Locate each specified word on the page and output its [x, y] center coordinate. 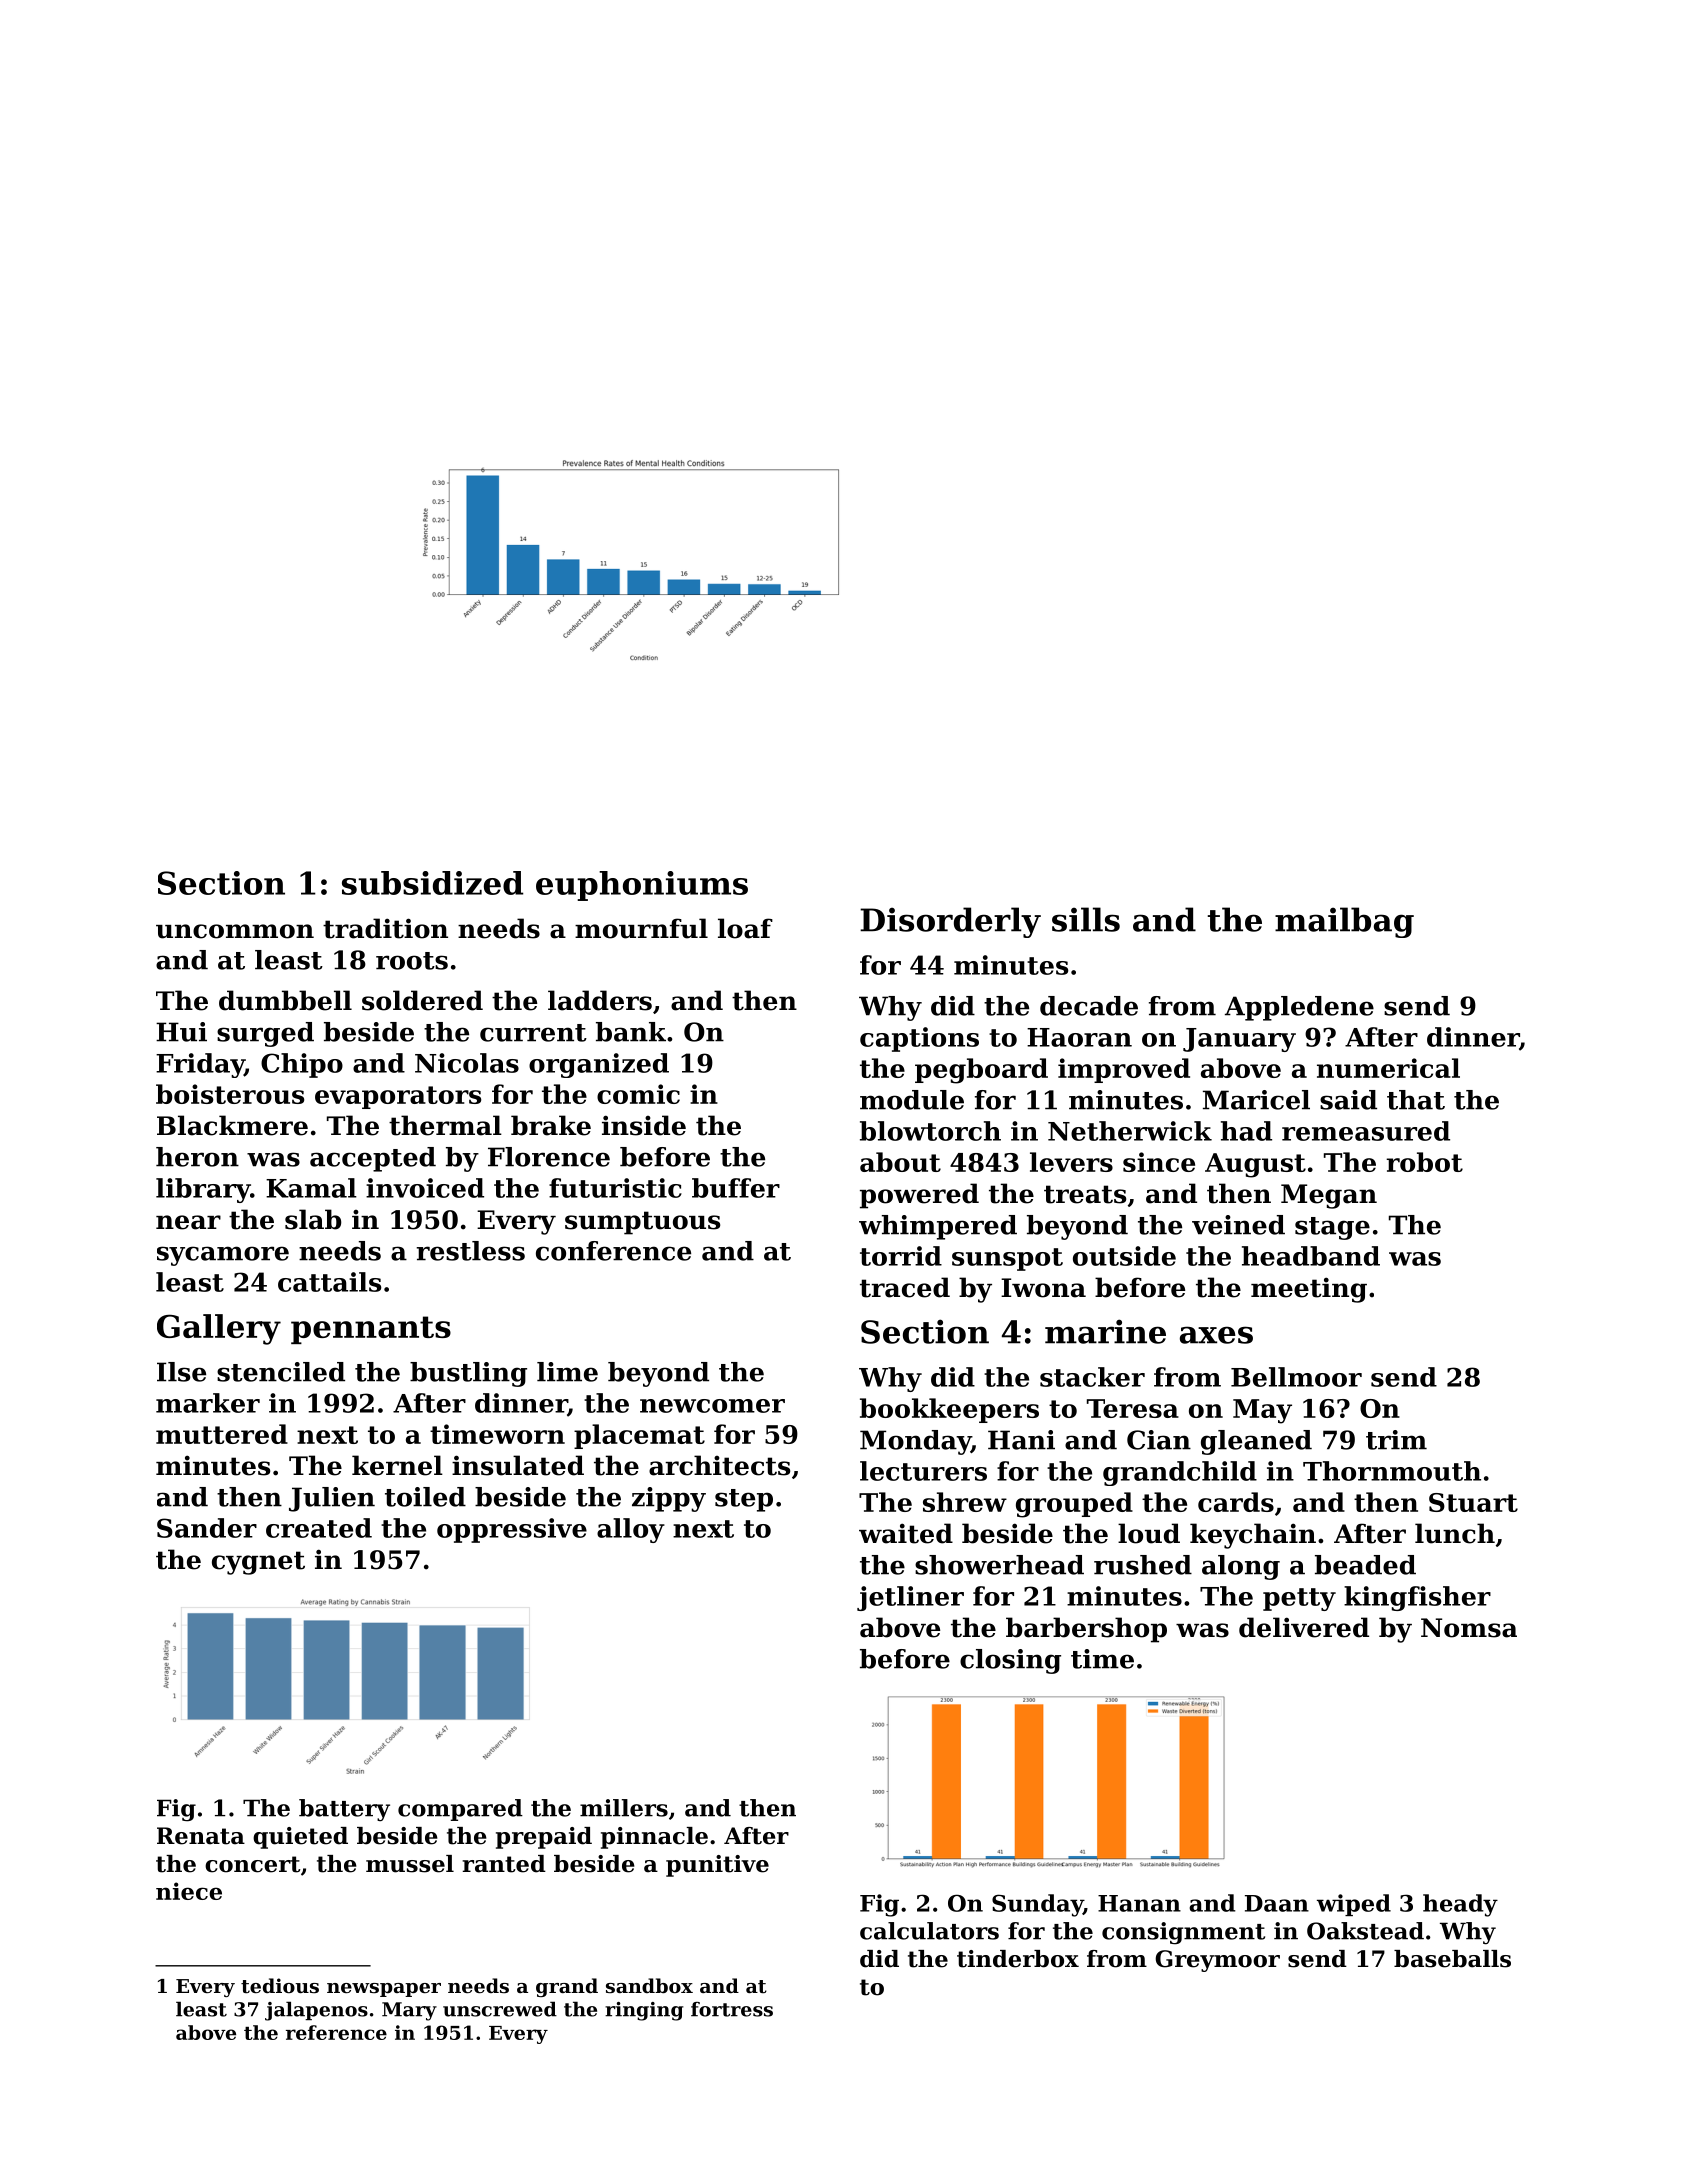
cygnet [258, 1563]
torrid [901, 1256]
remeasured [1366, 1131]
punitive [717, 1866]
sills [1086, 919]
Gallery [219, 1329]
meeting [1309, 1290]
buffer [736, 1188]
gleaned [1256, 1442]
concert [253, 1864]
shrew [965, 1502]
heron [197, 1157]
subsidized [432, 883]
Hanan [1139, 1903]
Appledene [1299, 1008]
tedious [280, 1986]
